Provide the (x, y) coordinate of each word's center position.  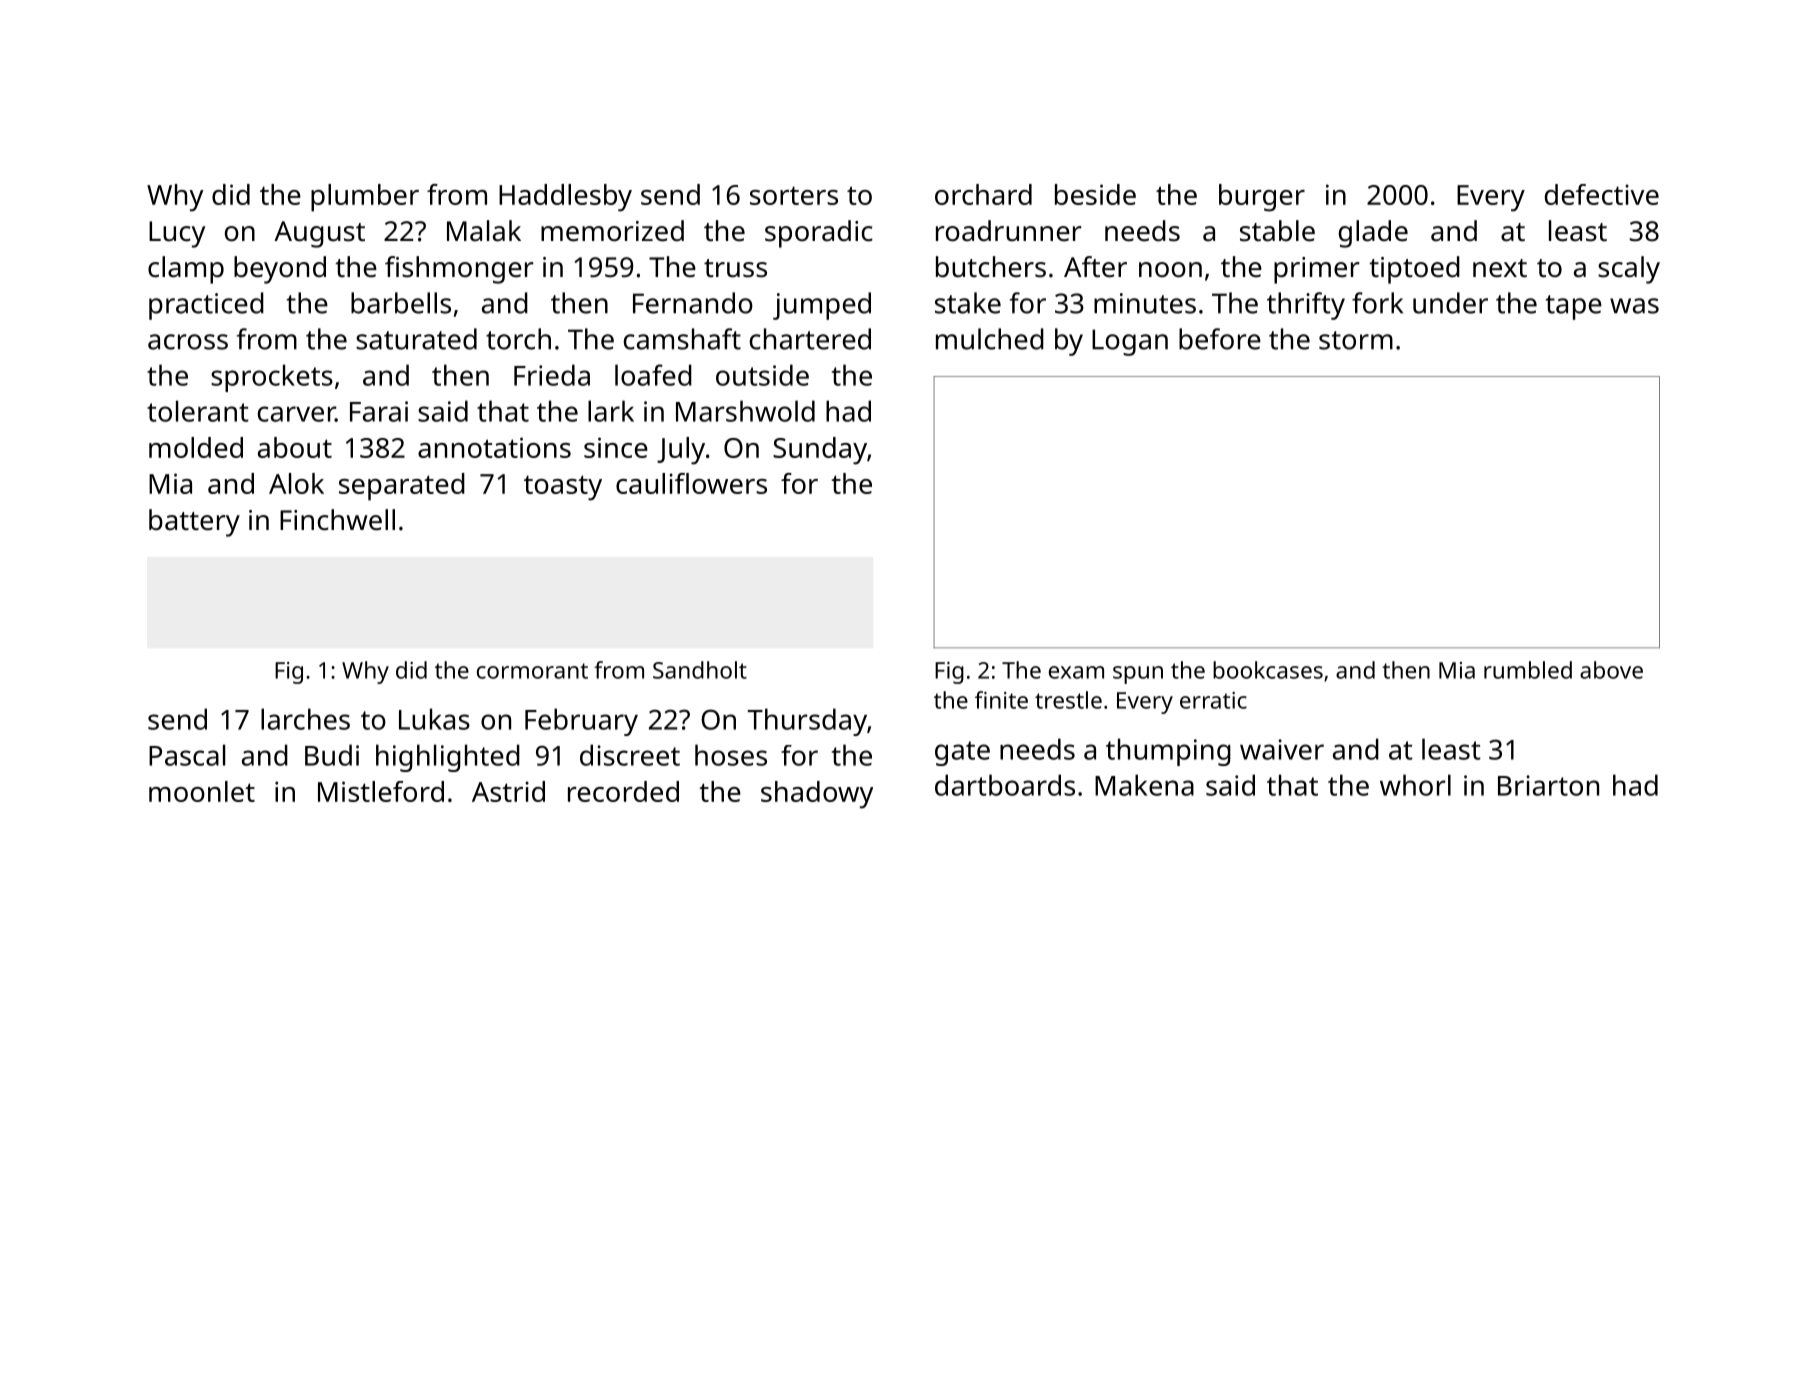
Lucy (177, 234)
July (681, 451)
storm (1356, 340)
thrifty (1306, 306)
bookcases (1268, 670)
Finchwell (337, 520)
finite (1001, 700)
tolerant (198, 411)
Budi (332, 755)
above (1611, 670)
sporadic (818, 234)
